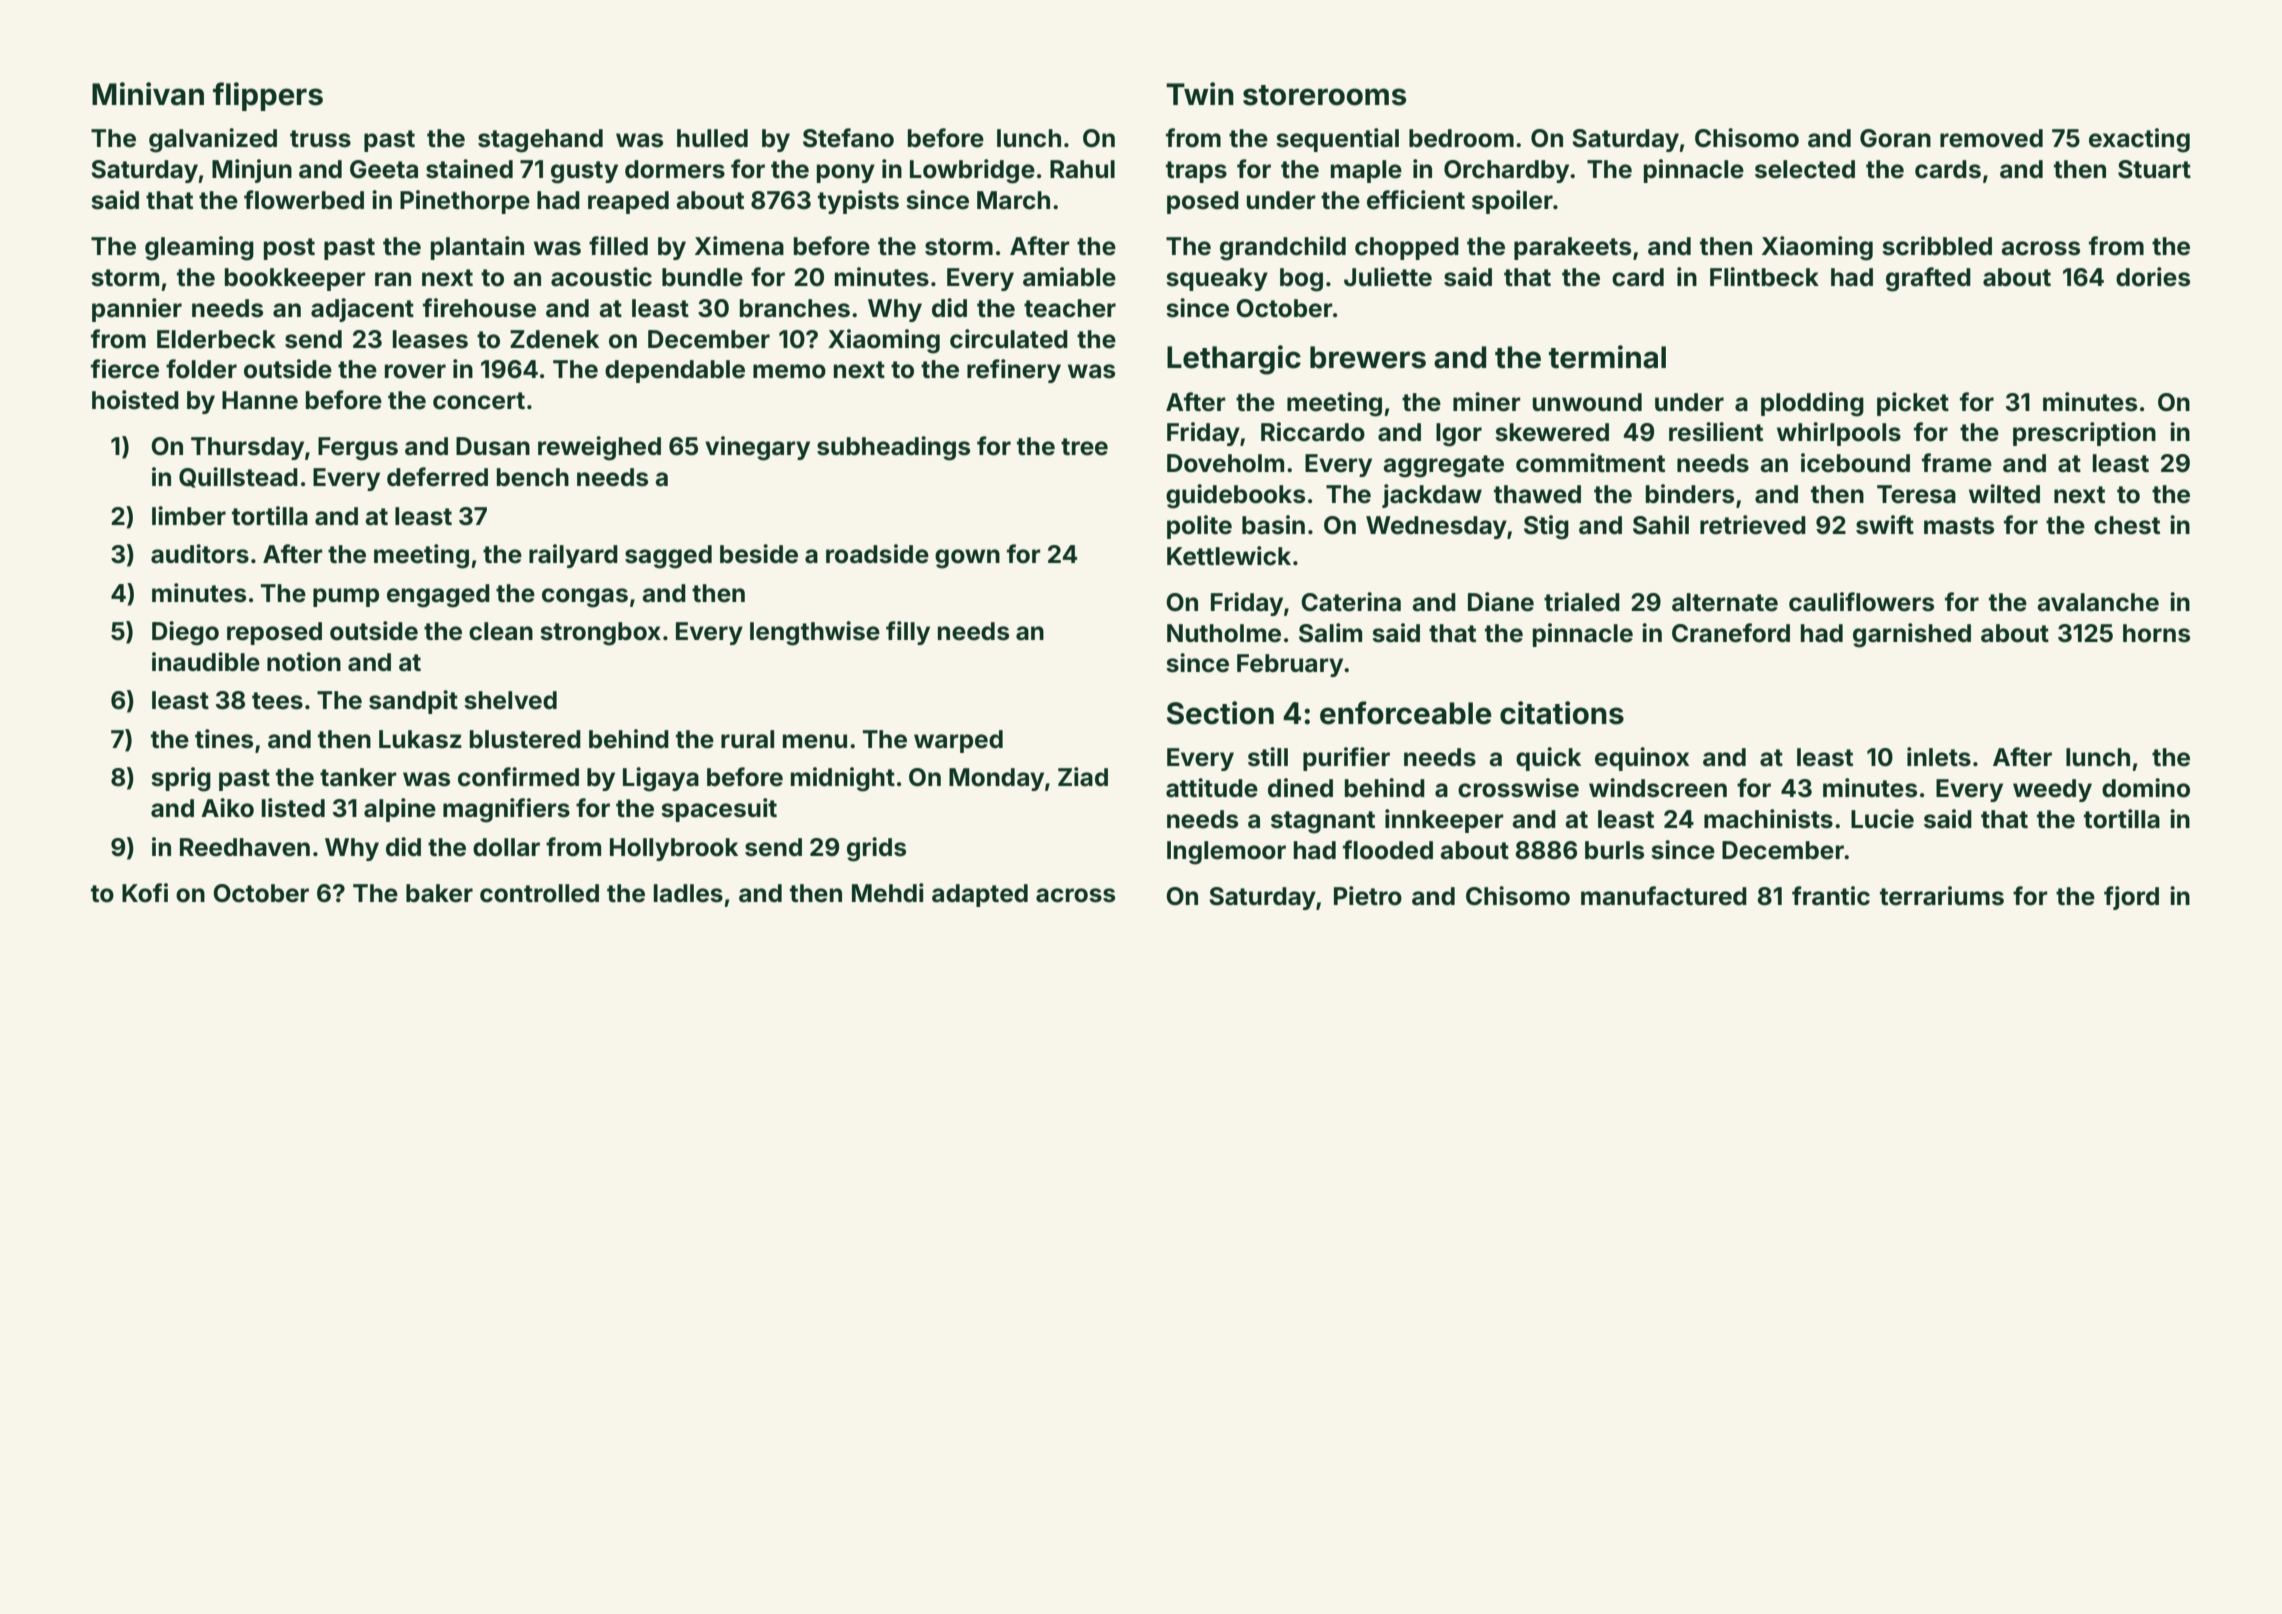 The width and height of the image is (2282, 1614). What do you see at coordinates (137, 310) in the image?
I see `pannier` at bounding box center [137, 310].
